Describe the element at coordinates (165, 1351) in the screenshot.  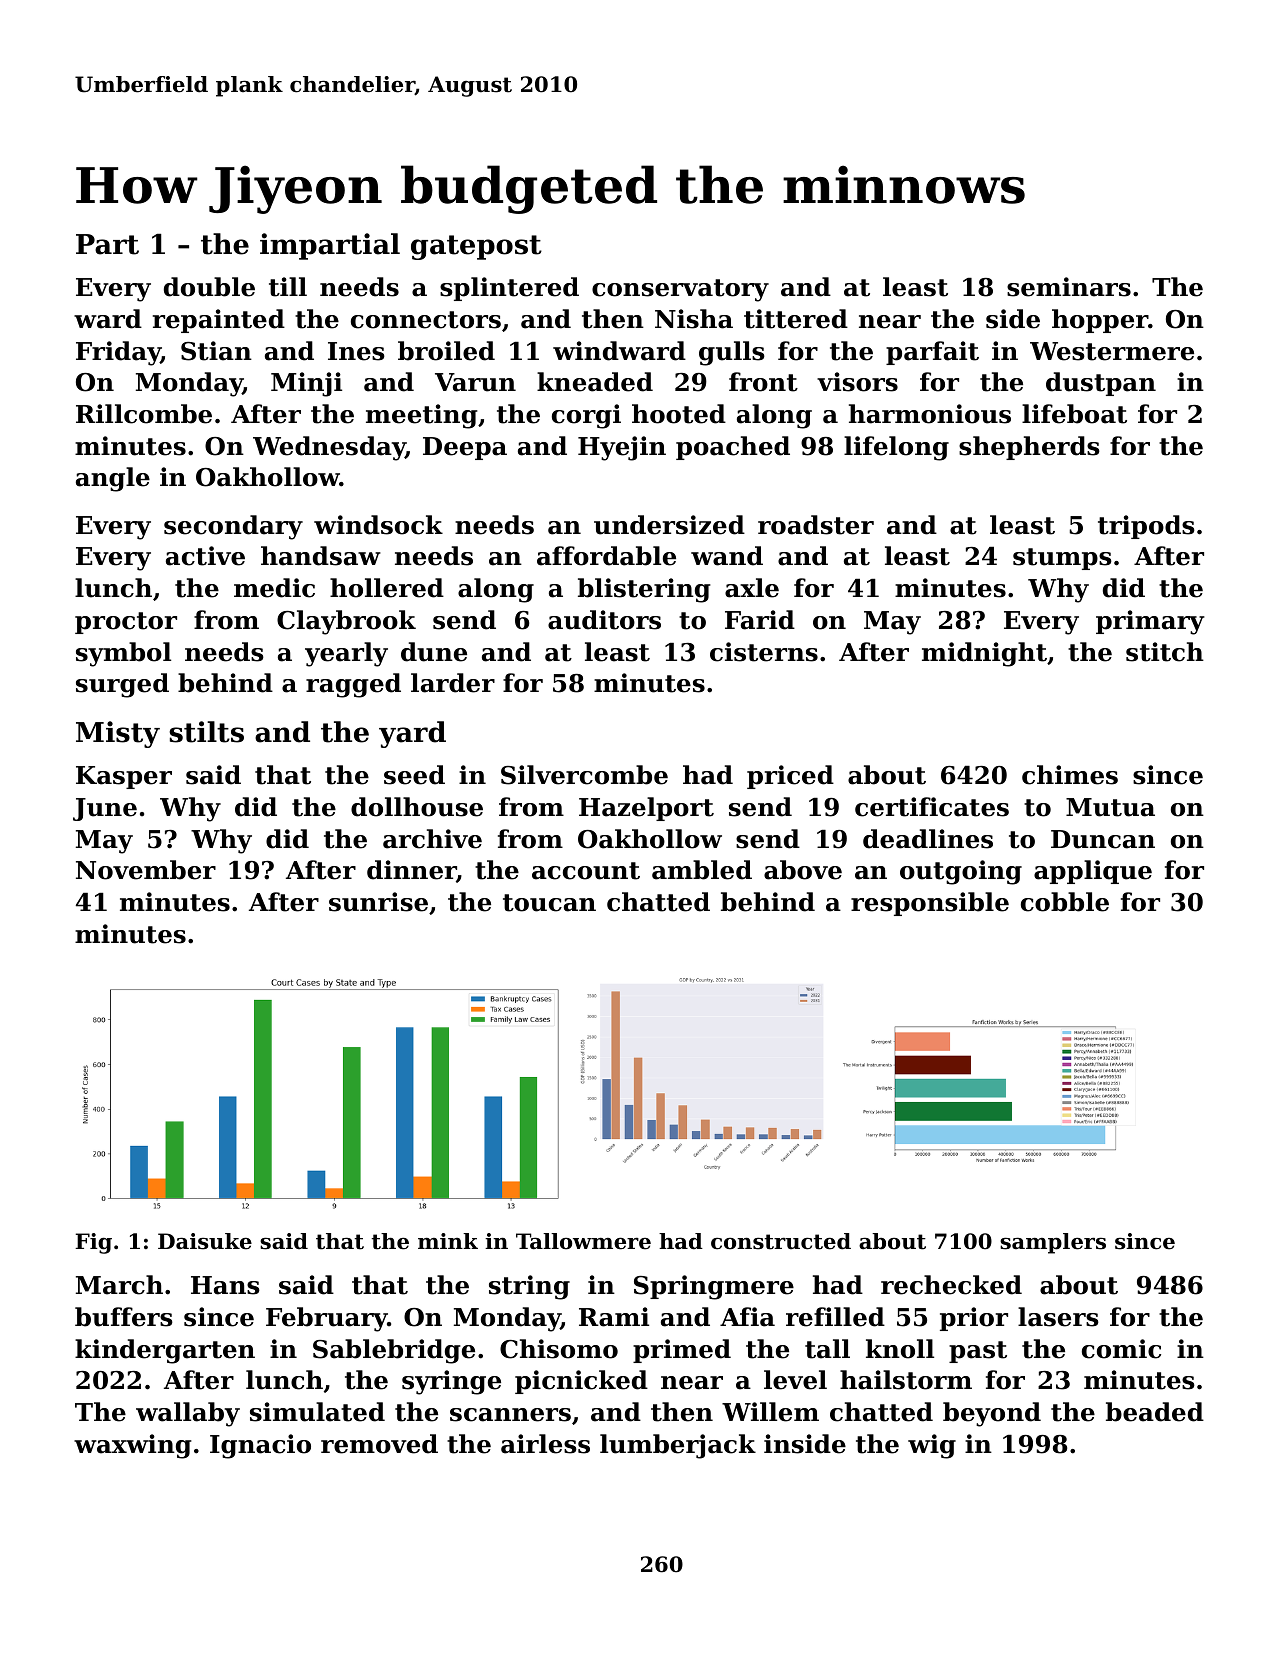
I see `kindergarten` at that location.
